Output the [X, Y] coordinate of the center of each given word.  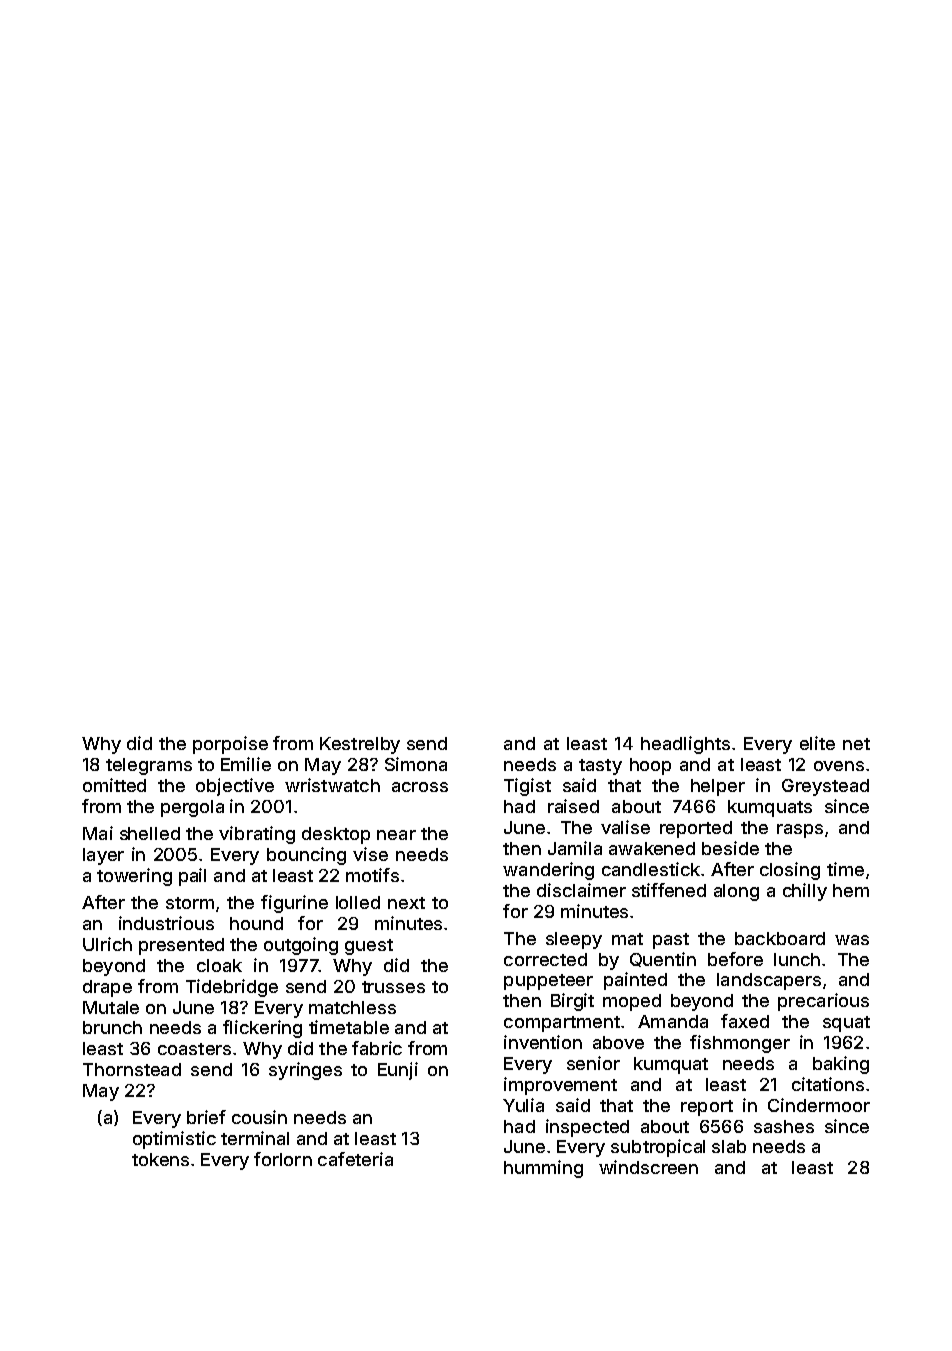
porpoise [230, 745]
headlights [685, 745]
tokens [160, 1159]
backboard [780, 938]
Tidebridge [232, 988]
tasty [600, 767]
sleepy [574, 940]
